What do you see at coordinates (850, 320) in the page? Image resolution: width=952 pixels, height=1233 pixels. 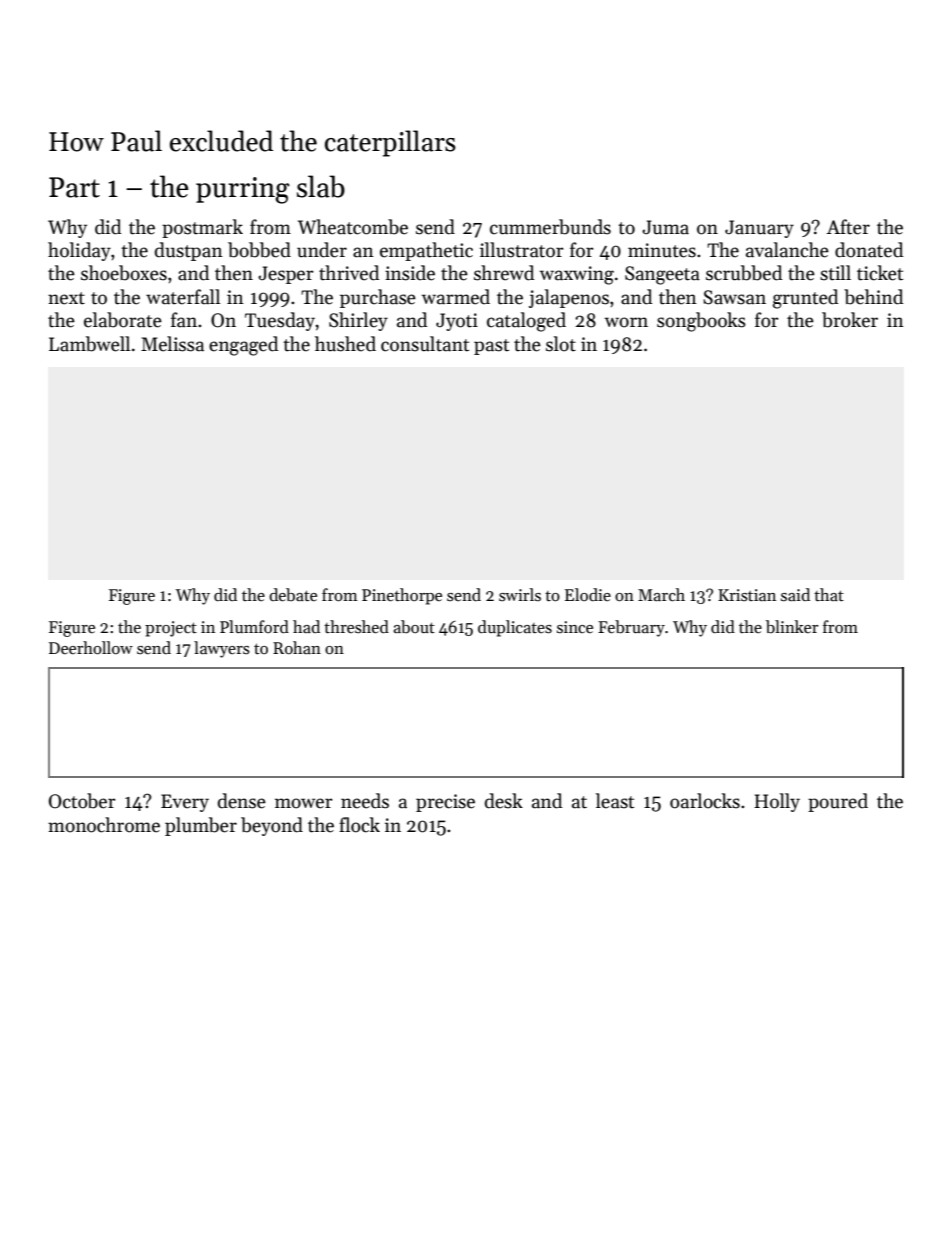 I see `broker` at bounding box center [850, 320].
